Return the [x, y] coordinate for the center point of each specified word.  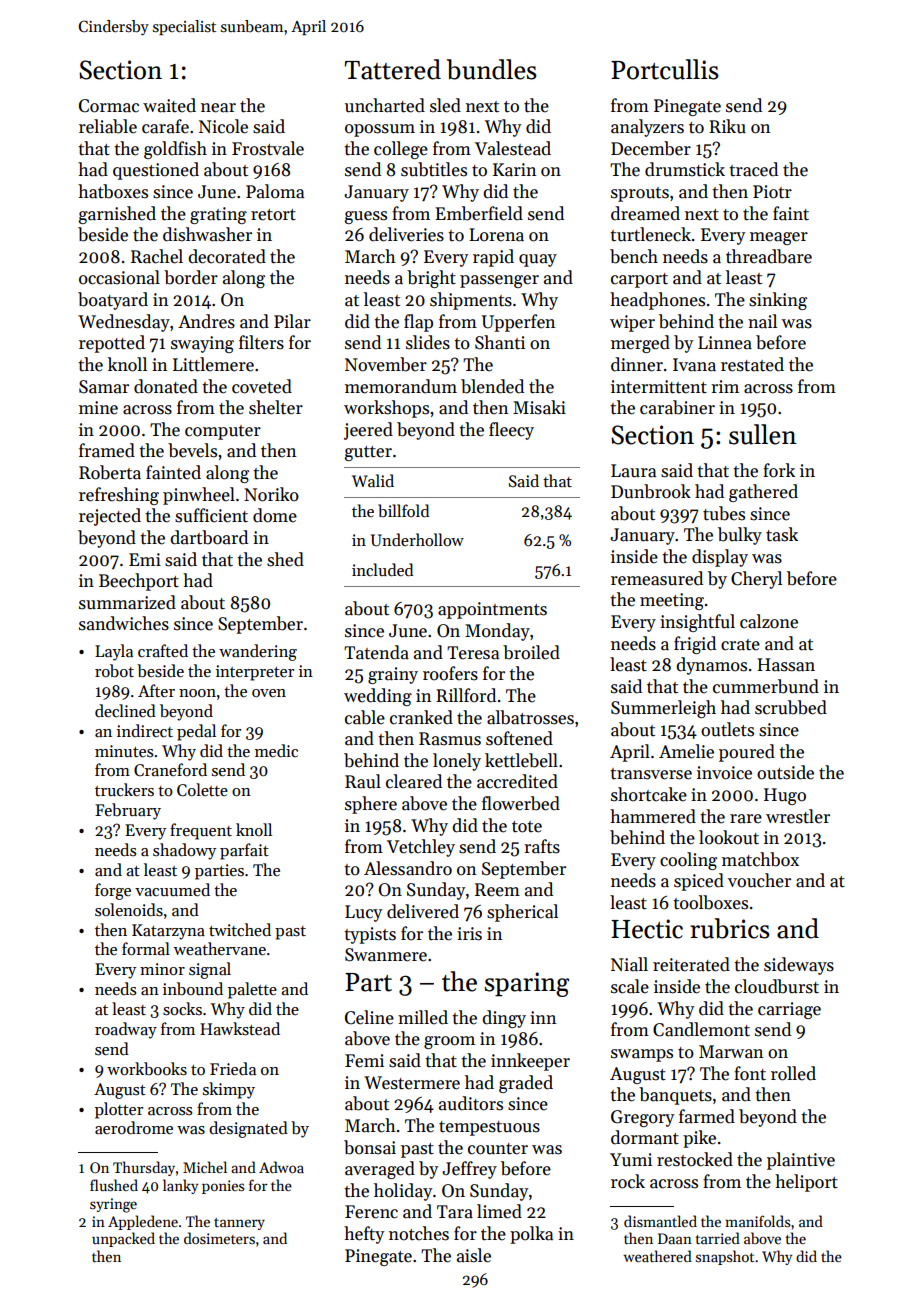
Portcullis [665, 69]
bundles [492, 69]
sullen [763, 434]
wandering [258, 652]
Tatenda [376, 652]
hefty [364, 1235]
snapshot [725, 1257]
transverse [651, 774]
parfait [244, 851]
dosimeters [219, 1238]
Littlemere [213, 364]
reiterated [691, 964]
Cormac [109, 106]
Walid [373, 480]
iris [469, 934]
